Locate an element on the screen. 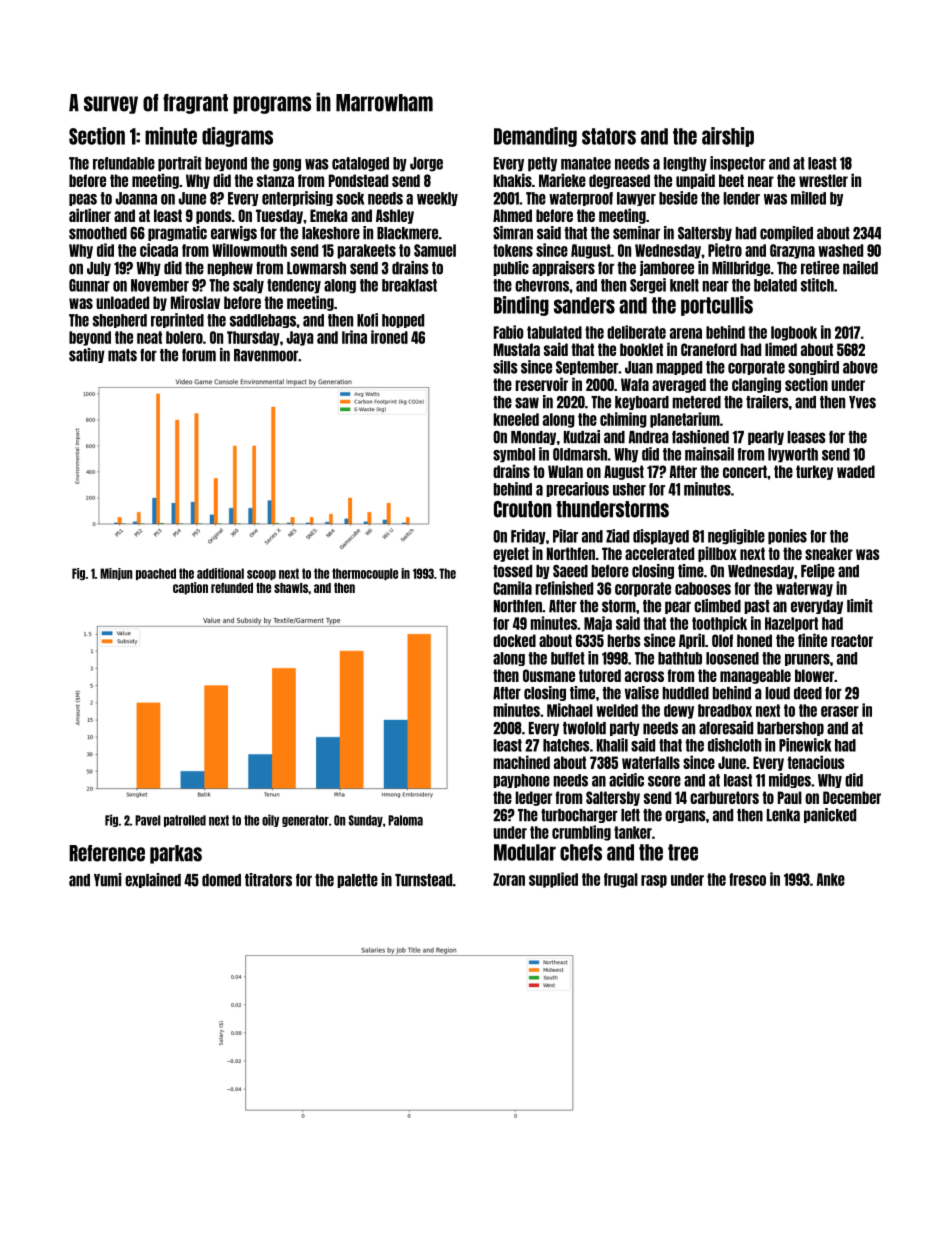  Demanding is located at coordinates (535, 137).
